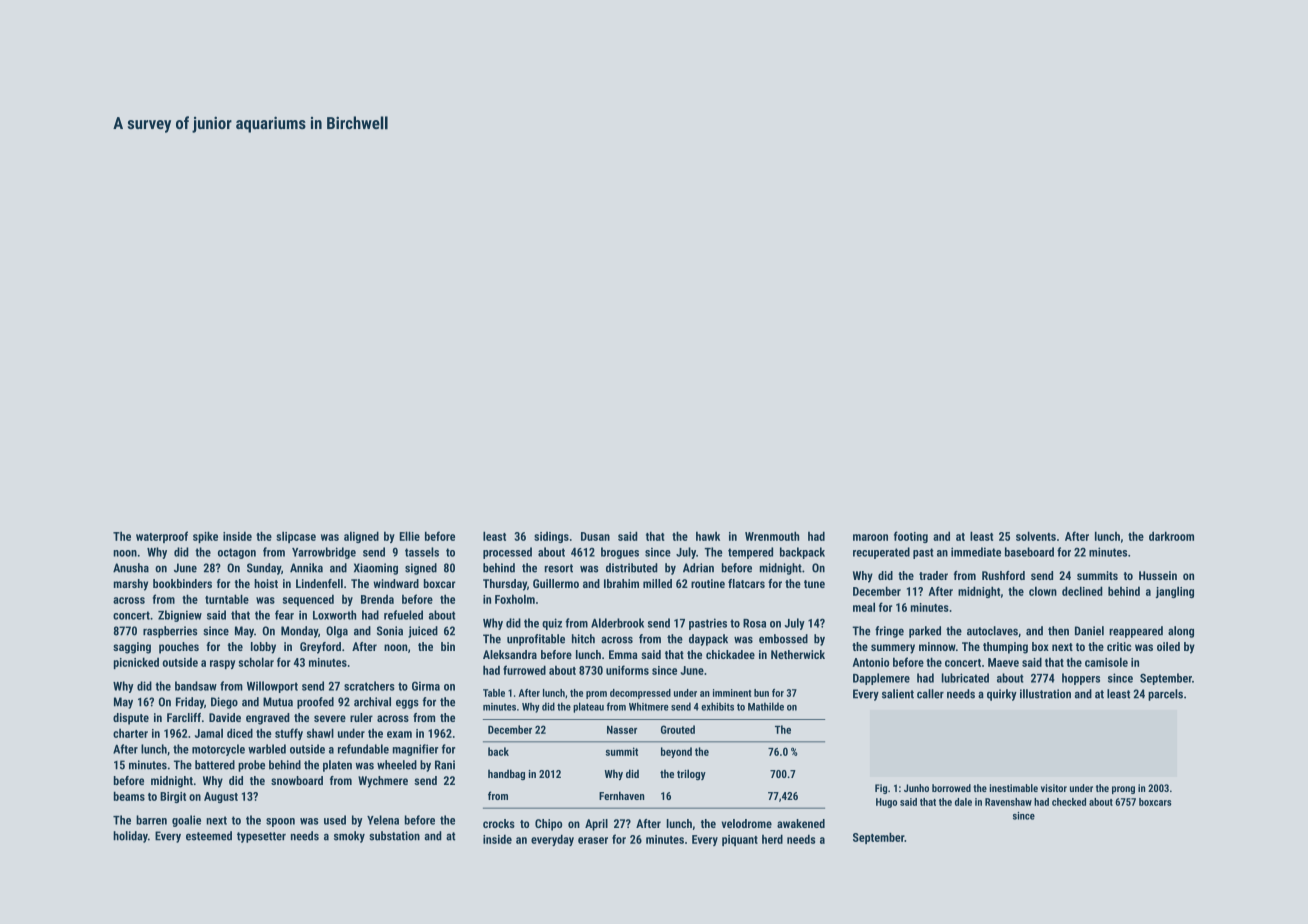 The width and height of the screenshot is (1308, 924). Describe the element at coordinates (237, 553) in the screenshot. I see `octagon` at that location.
